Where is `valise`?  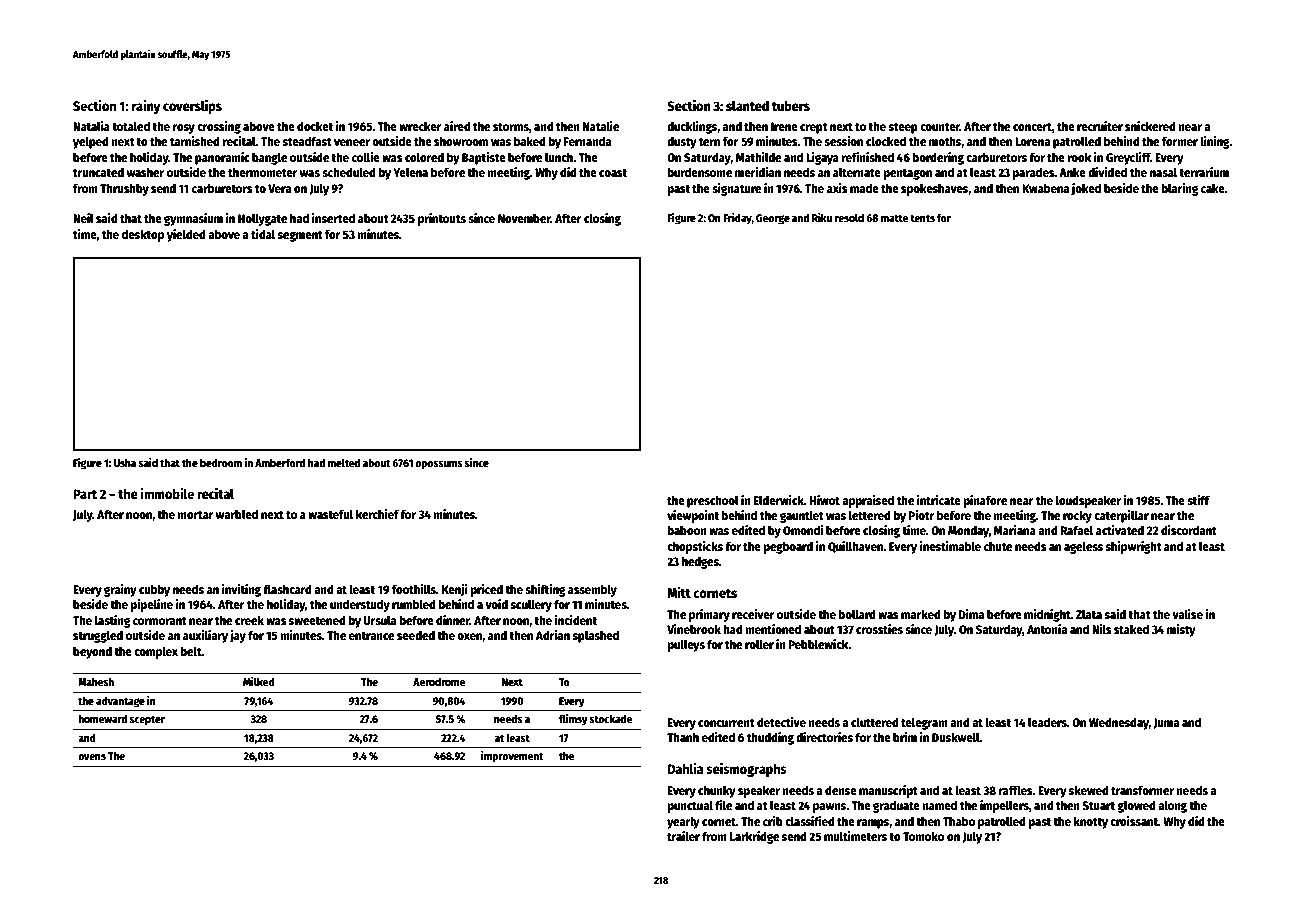 valise is located at coordinates (1187, 614).
